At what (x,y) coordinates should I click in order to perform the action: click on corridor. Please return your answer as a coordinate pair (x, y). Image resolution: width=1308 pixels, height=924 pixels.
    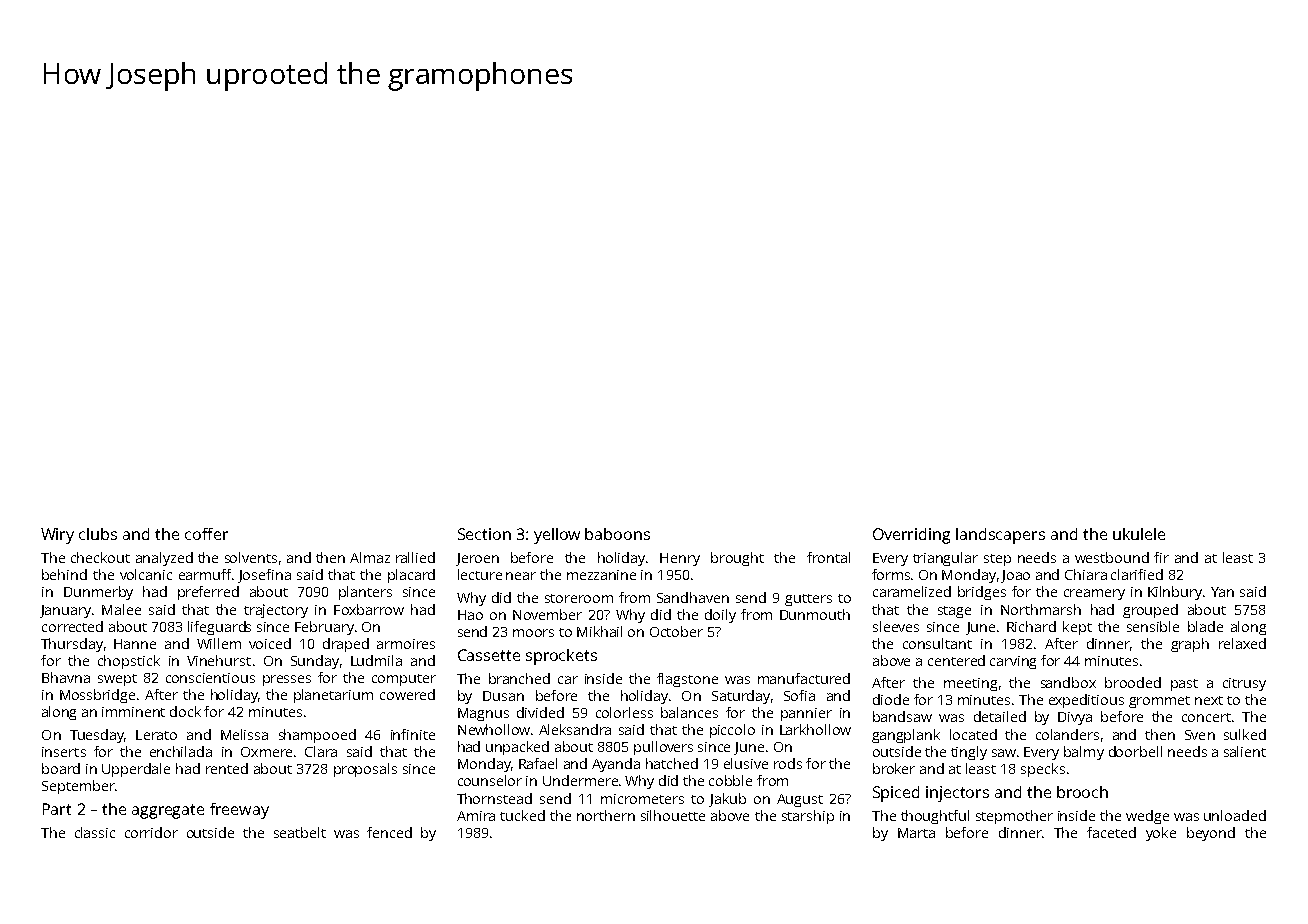
    Looking at the image, I should click on (151, 832).
